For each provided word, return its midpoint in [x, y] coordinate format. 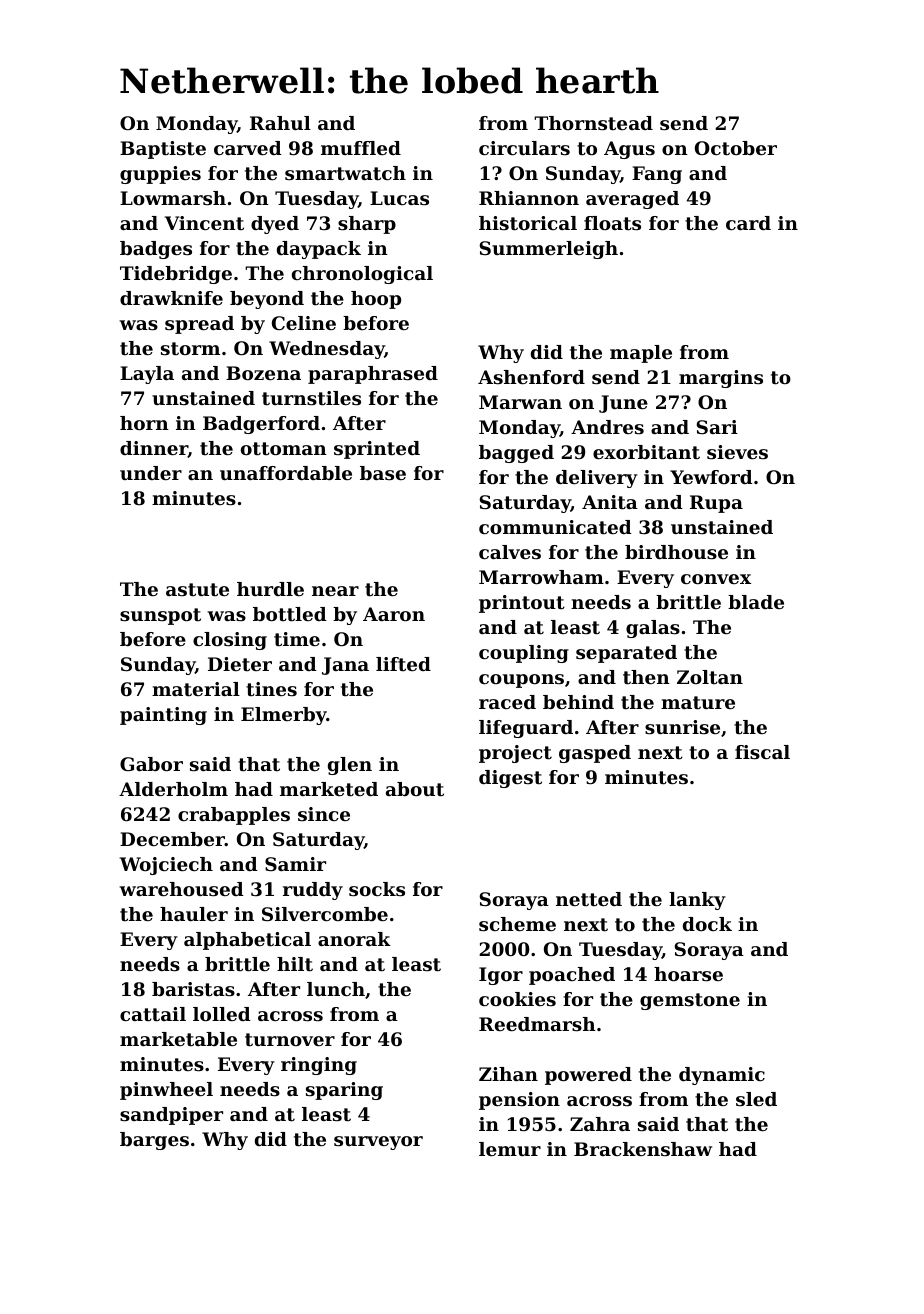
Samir [295, 864]
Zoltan [710, 677]
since [324, 814]
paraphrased [373, 375]
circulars [524, 148]
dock [707, 924]
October [736, 148]
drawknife [171, 298]
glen [350, 766]
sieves [737, 452]
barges [154, 1141]
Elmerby [284, 716]
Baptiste [163, 150]
